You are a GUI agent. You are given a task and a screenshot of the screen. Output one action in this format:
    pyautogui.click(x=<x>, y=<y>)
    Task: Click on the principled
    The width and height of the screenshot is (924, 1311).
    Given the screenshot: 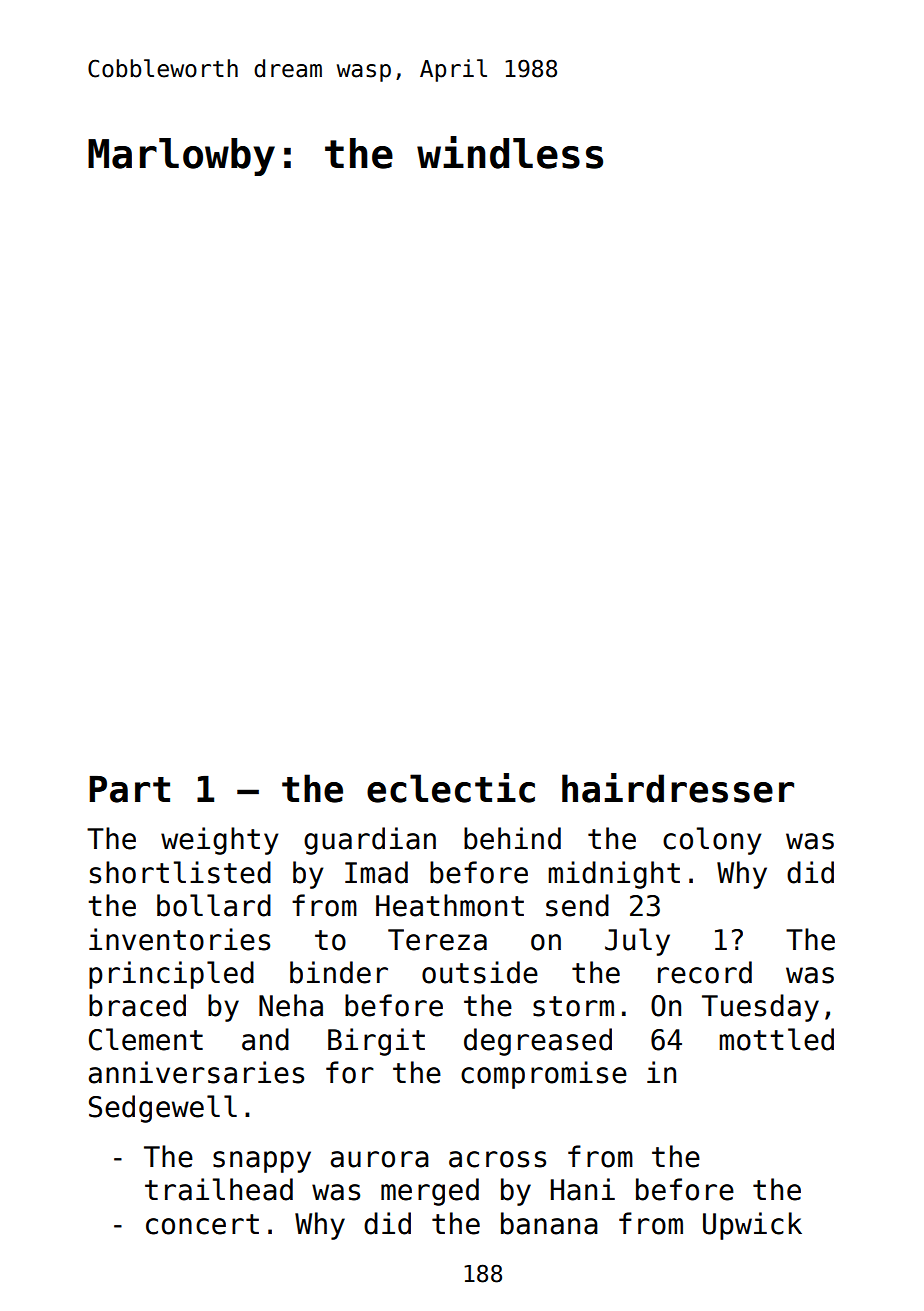 What is the action you would take?
    pyautogui.click(x=171, y=975)
